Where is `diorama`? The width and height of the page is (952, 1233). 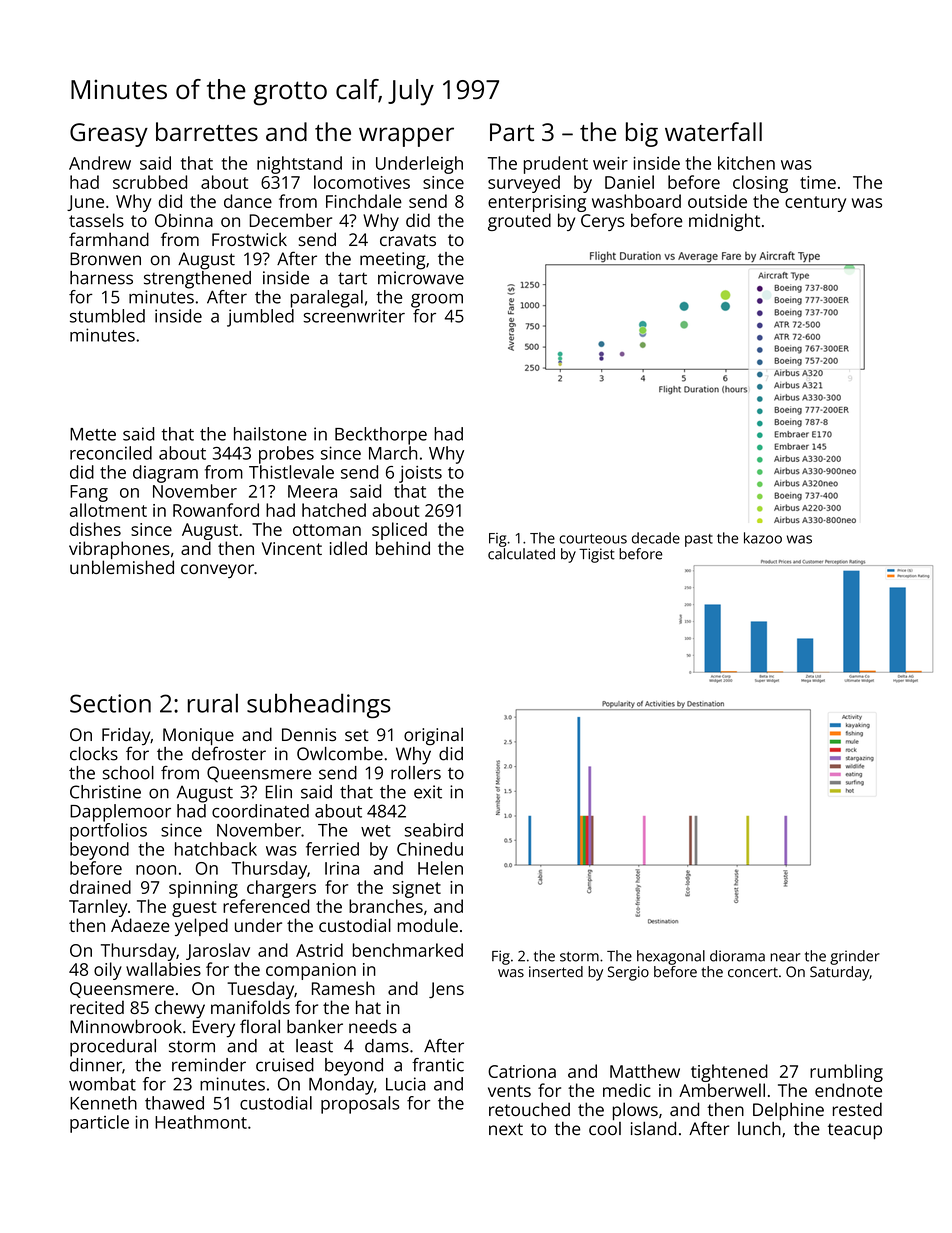 diorama is located at coordinates (737, 956).
